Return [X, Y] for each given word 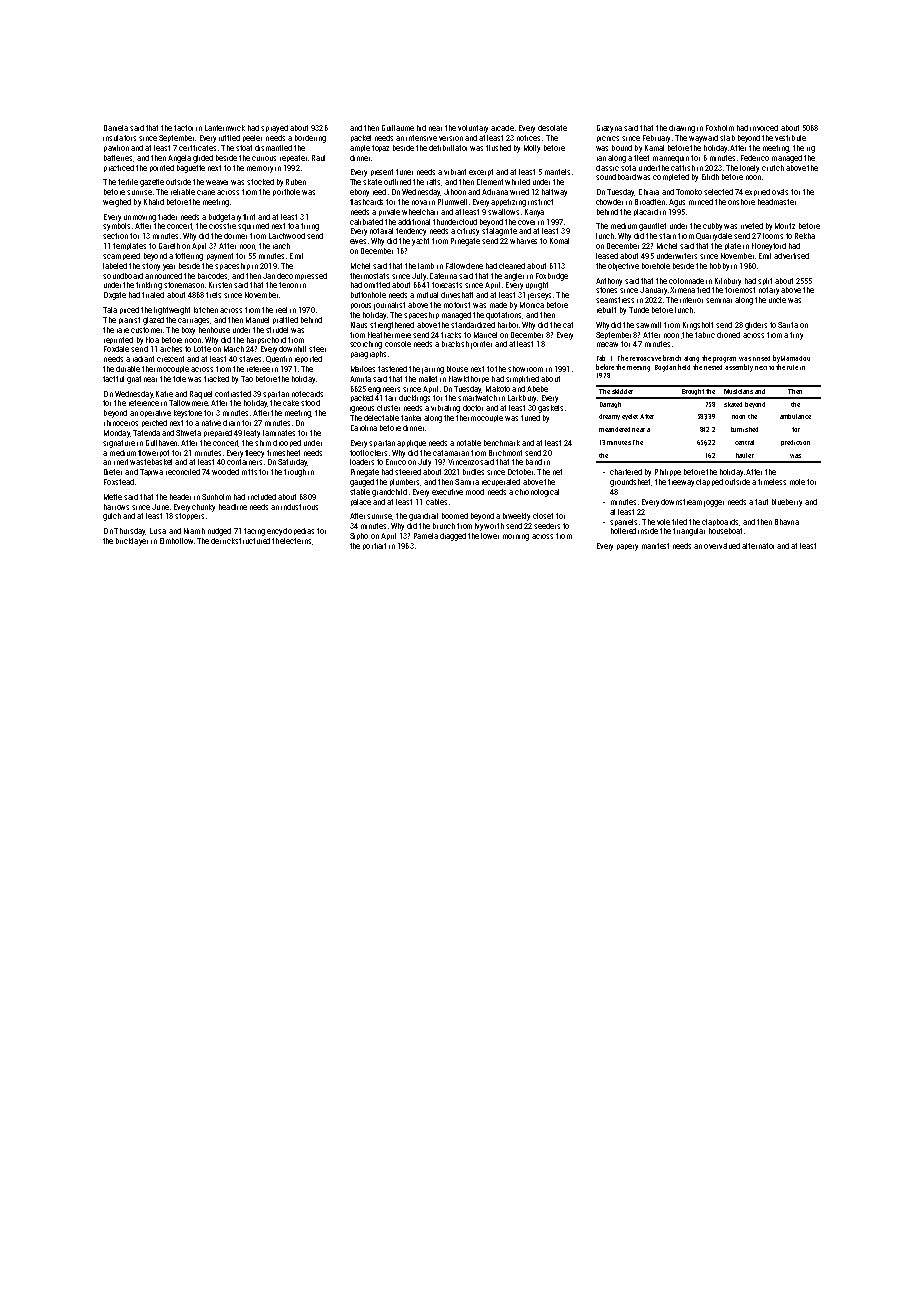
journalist [389, 306]
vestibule [790, 138]
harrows [116, 507]
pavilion [116, 148]
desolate [552, 128]
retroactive [645, 359]
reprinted [118, 340]
